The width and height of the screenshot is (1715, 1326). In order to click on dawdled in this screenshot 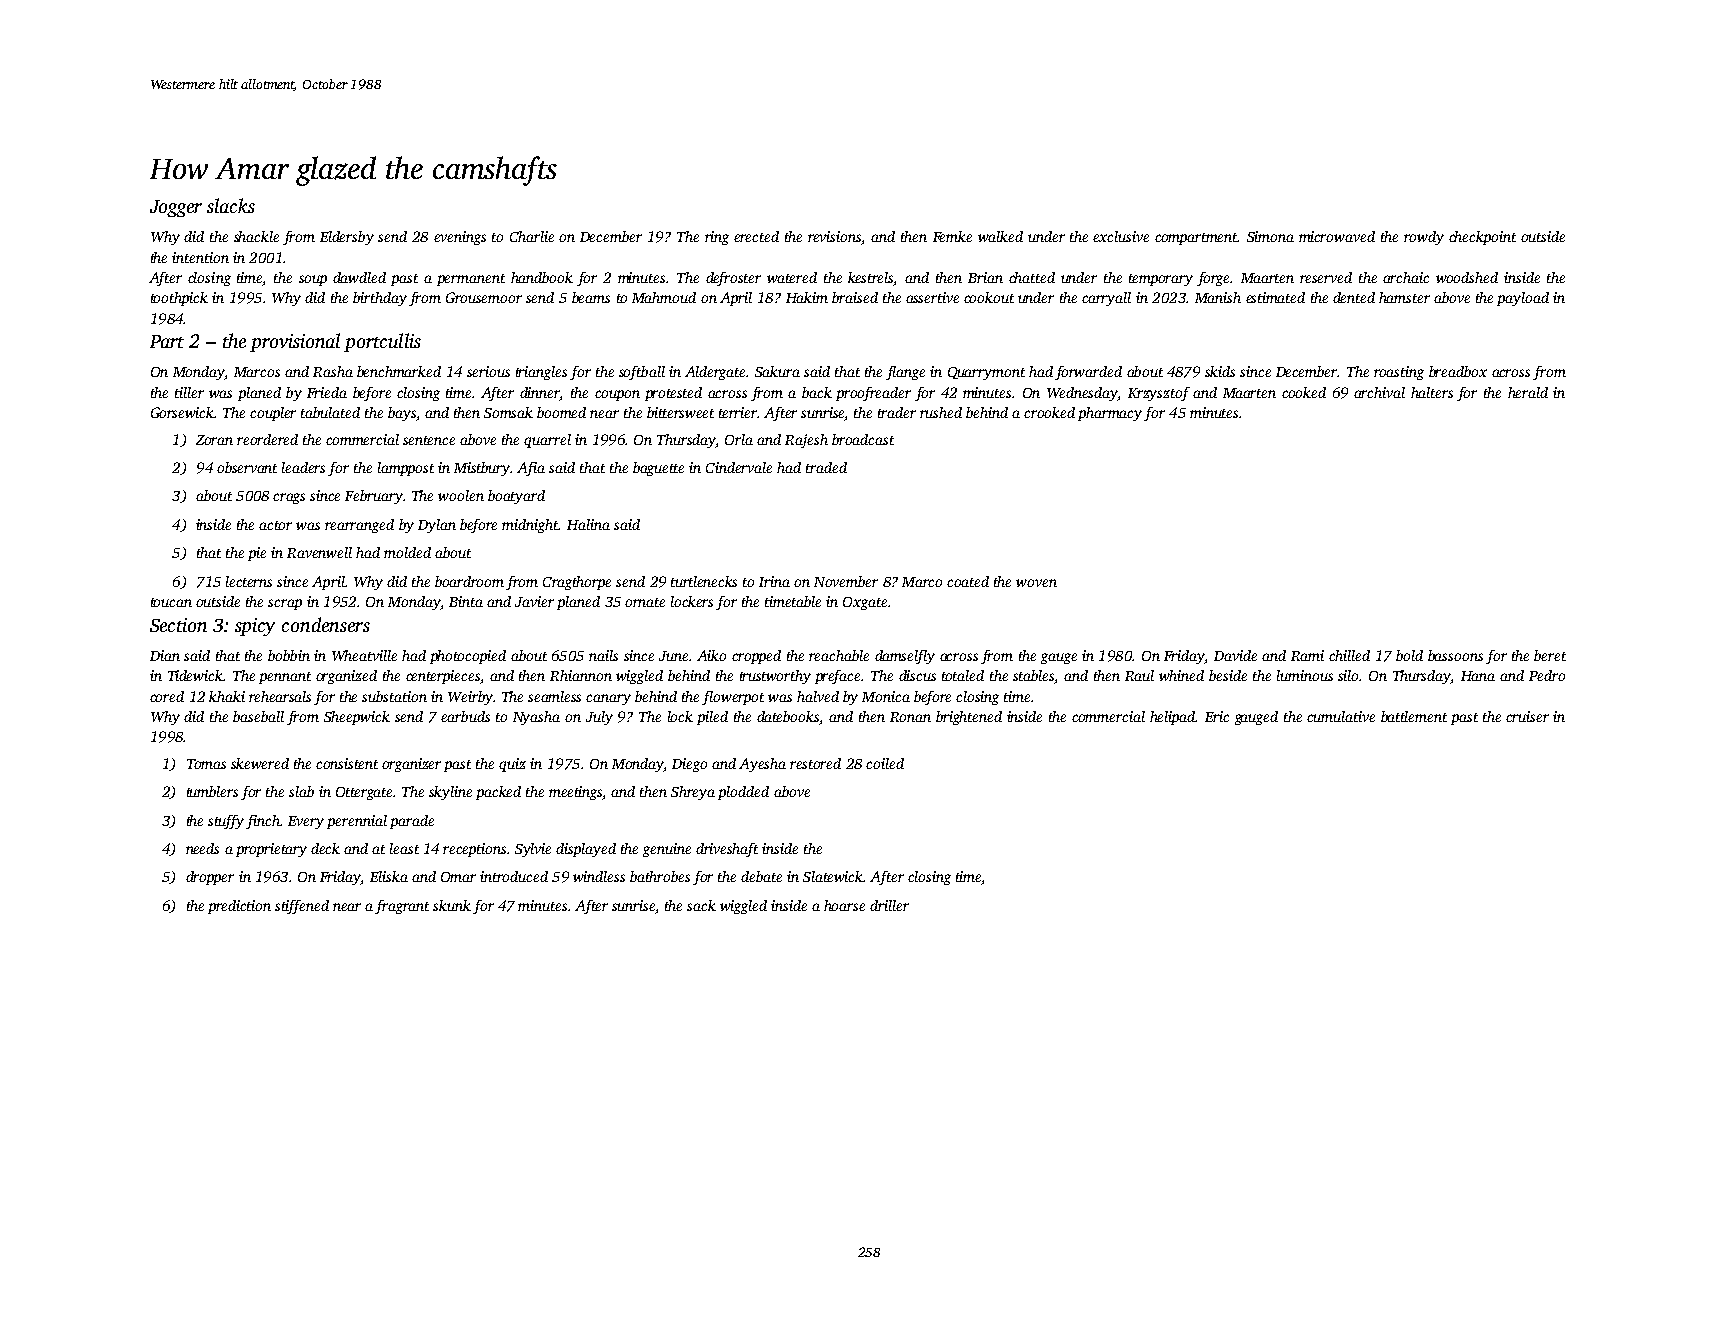, I will do `click(359, 277)`.
